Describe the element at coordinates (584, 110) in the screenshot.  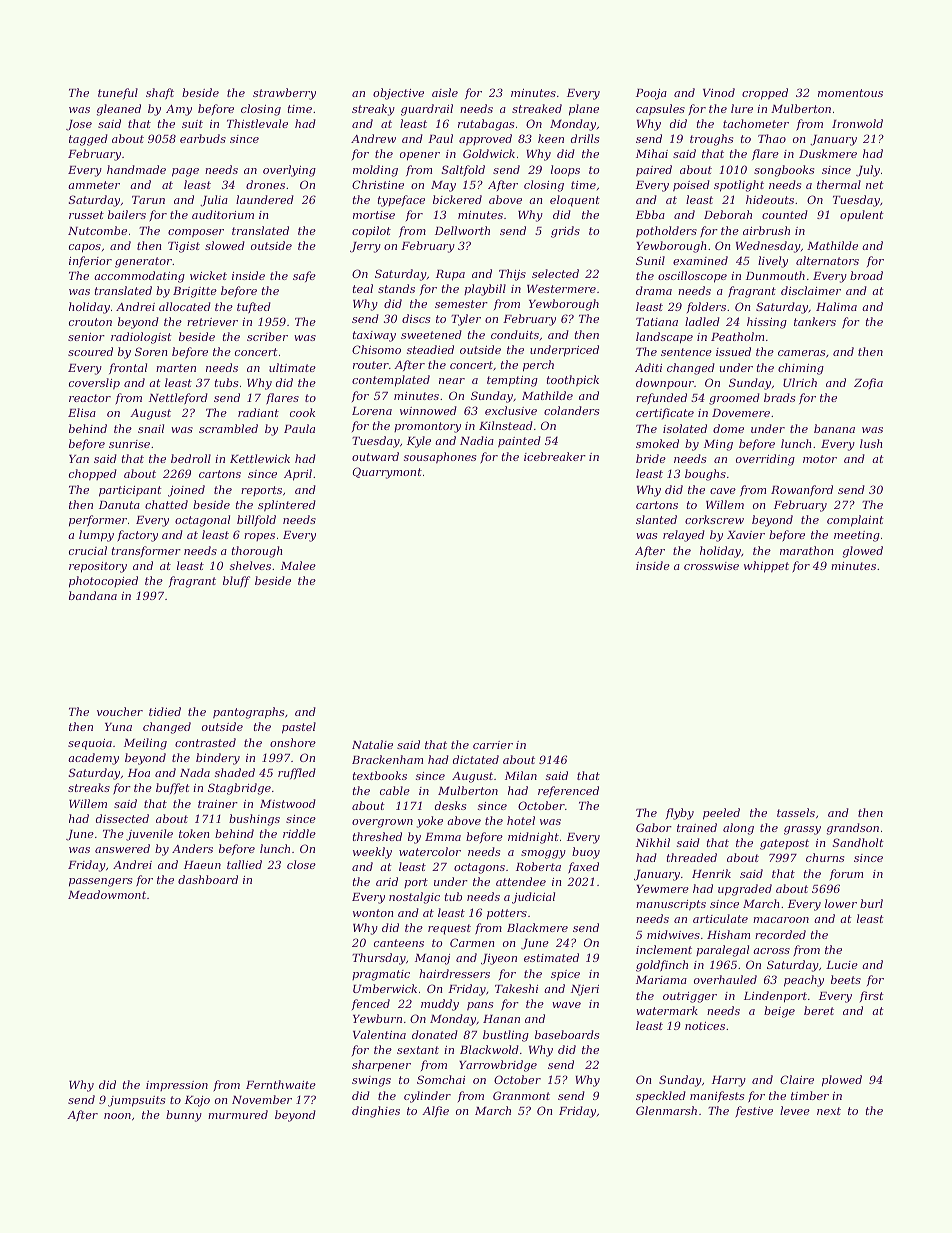
I see `plane` at that location.
